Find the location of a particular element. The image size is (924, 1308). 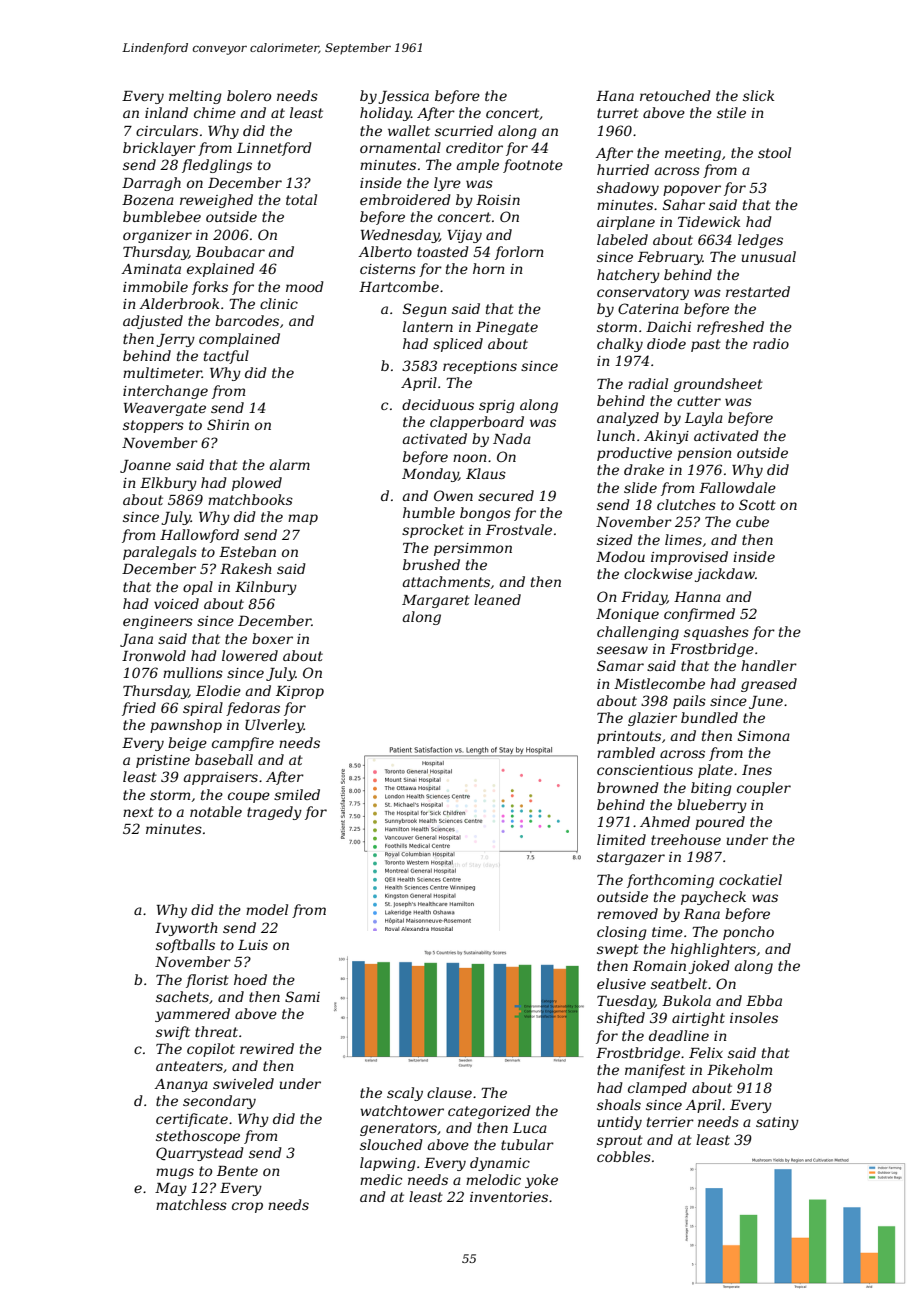

Ananya is located at coordinates (181, 1085).
